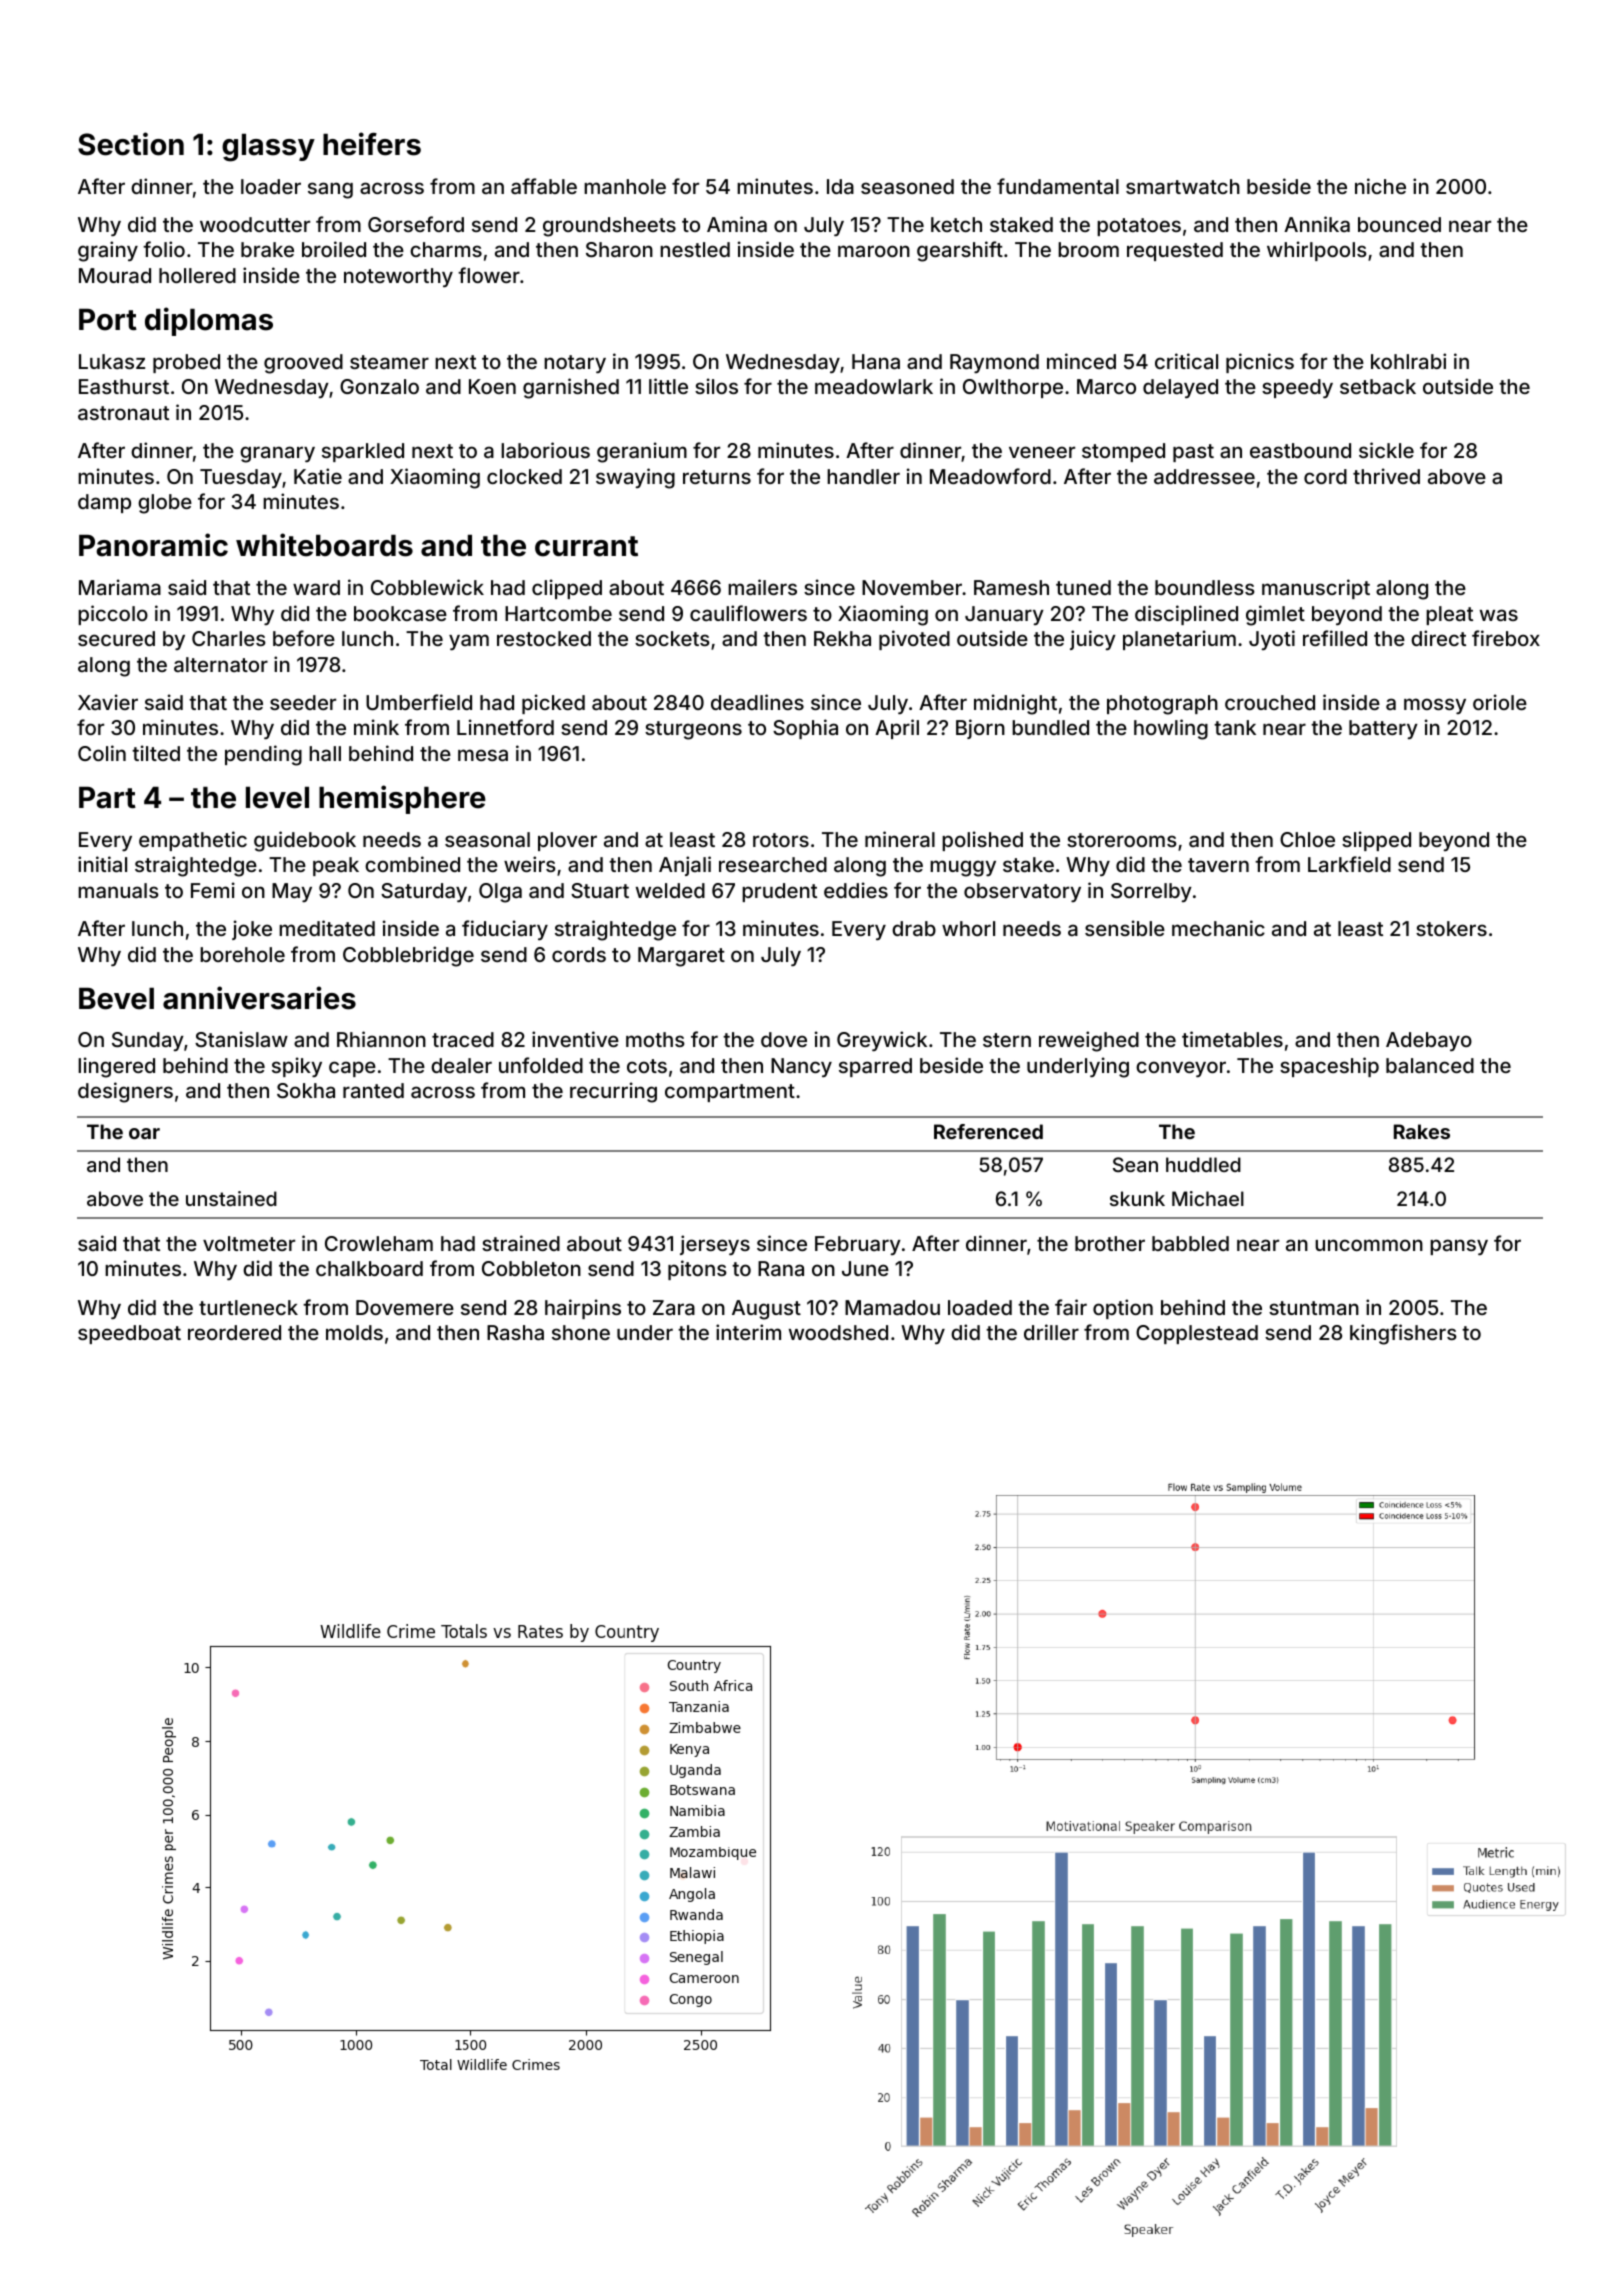  Describe the element at coordinates (231, 1198) in the screenshot. I see `unstained` at that location.
